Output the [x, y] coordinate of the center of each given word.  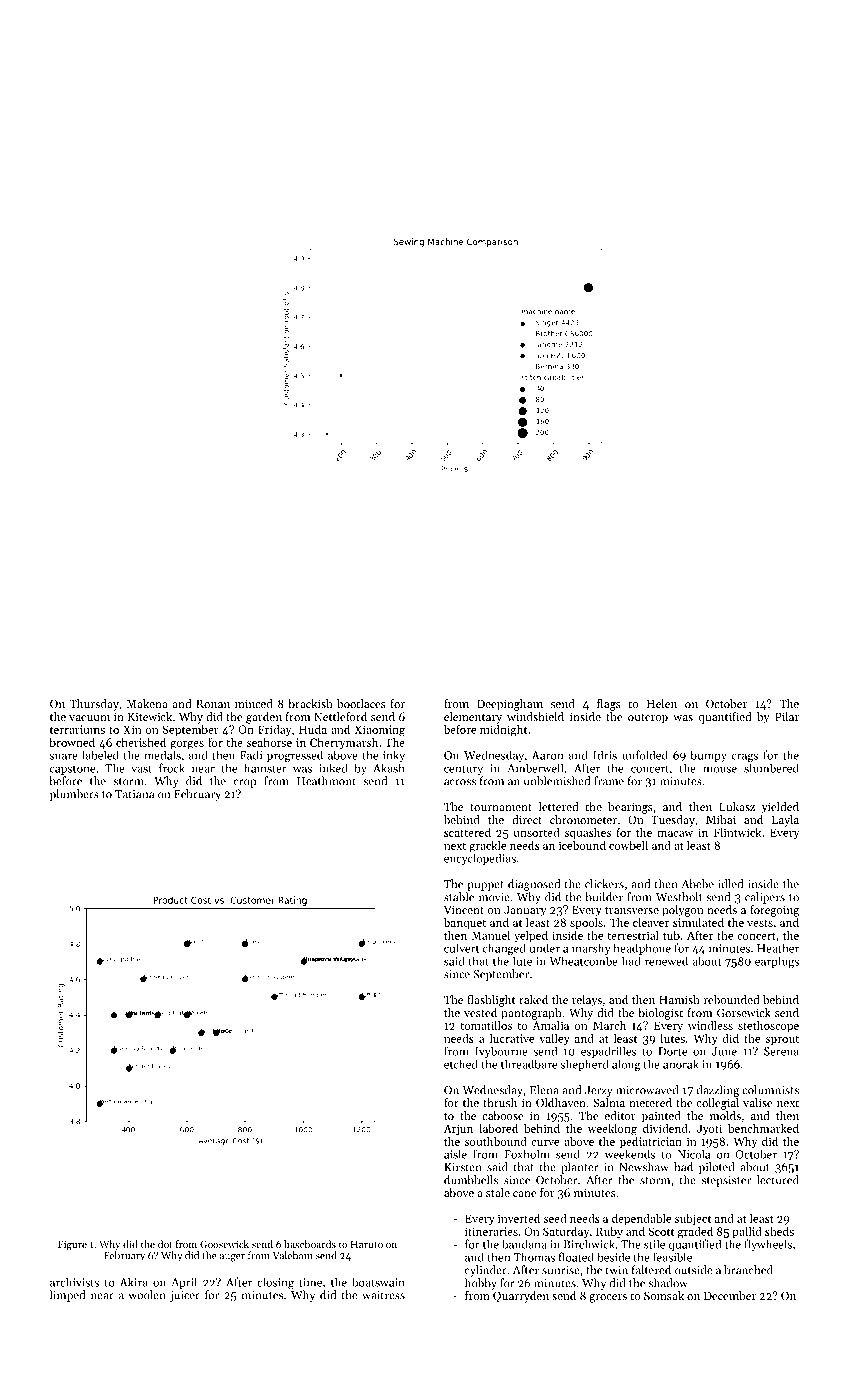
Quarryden [521, 1297]
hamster [265, 768]
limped [67, 1296]
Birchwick [589, 1244]
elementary [473, 718]
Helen [662, 703]
